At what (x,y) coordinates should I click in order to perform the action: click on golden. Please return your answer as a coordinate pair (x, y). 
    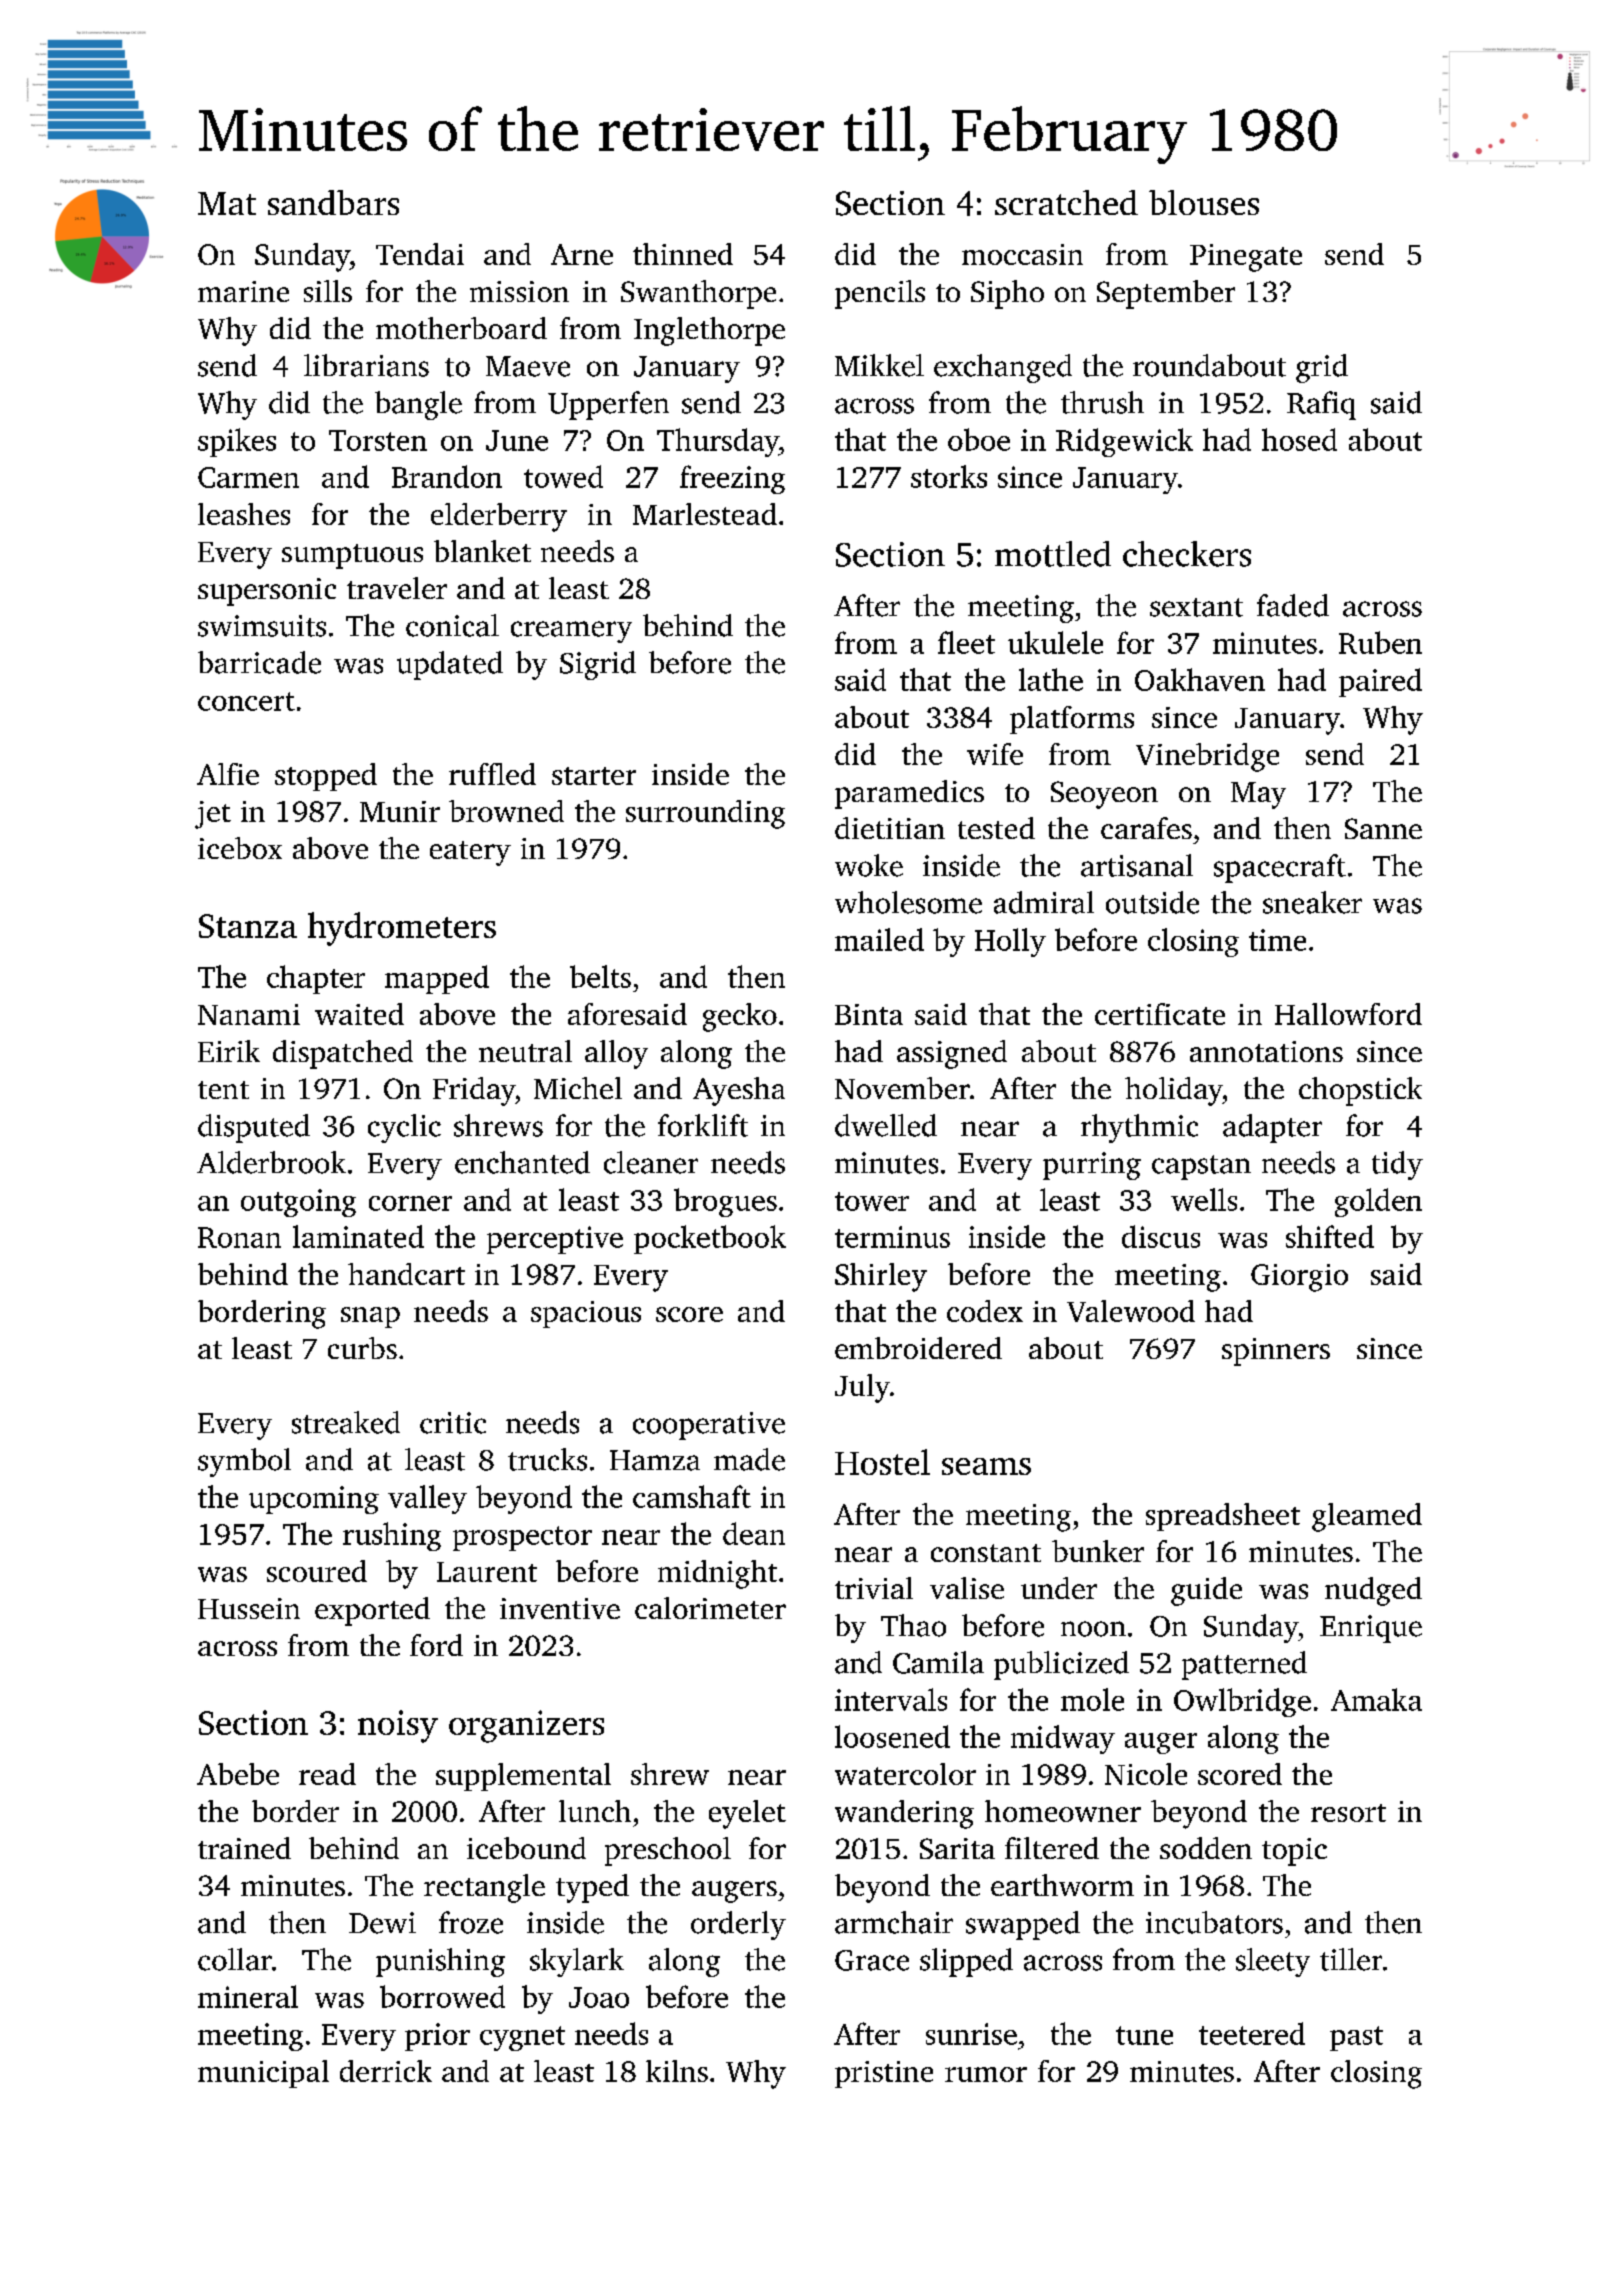
    Looking at the image, I should click on (1378, 1202).
